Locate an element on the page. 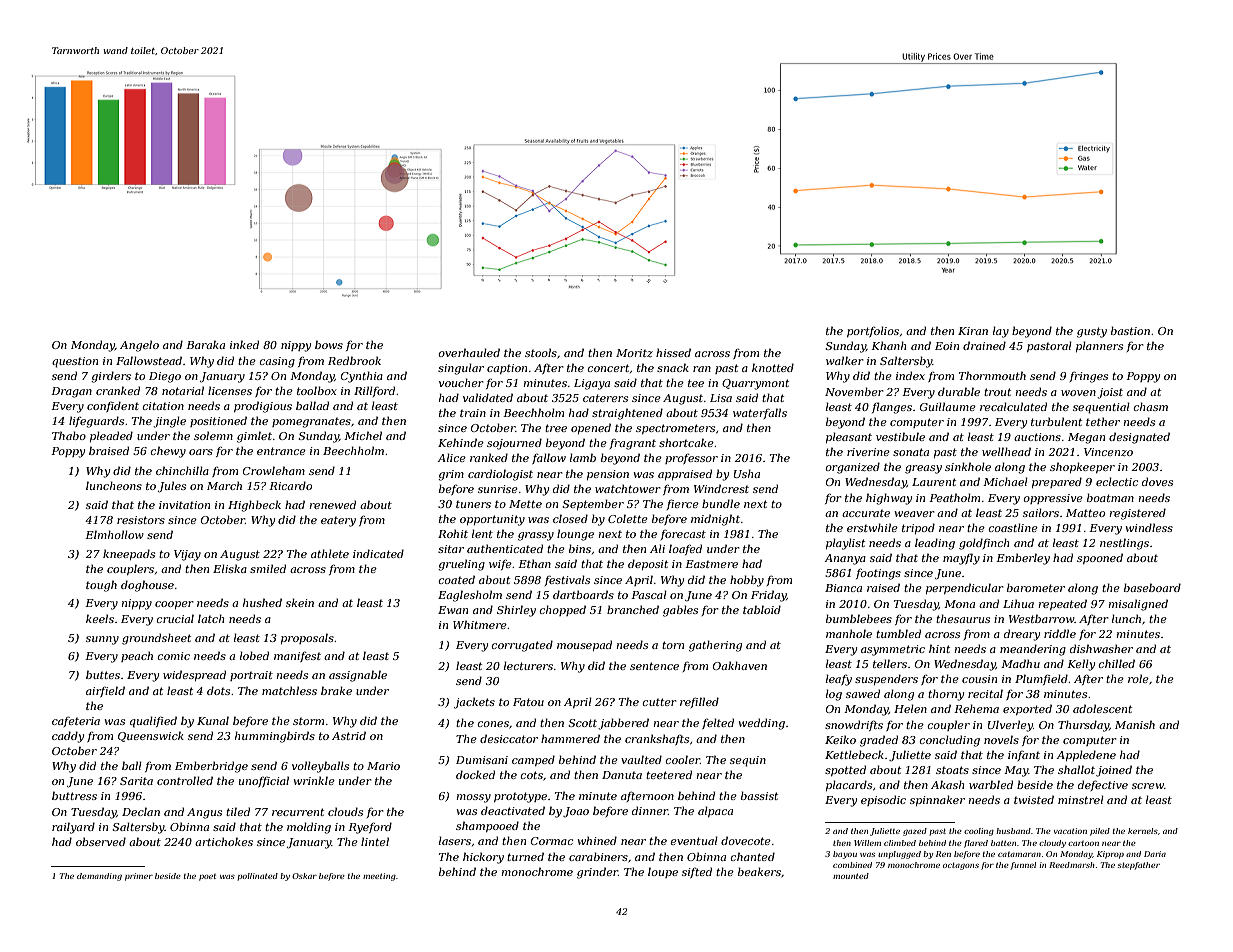 This document has height=952, width=1233. Elmhollow is located at coordinates (114, 534).
